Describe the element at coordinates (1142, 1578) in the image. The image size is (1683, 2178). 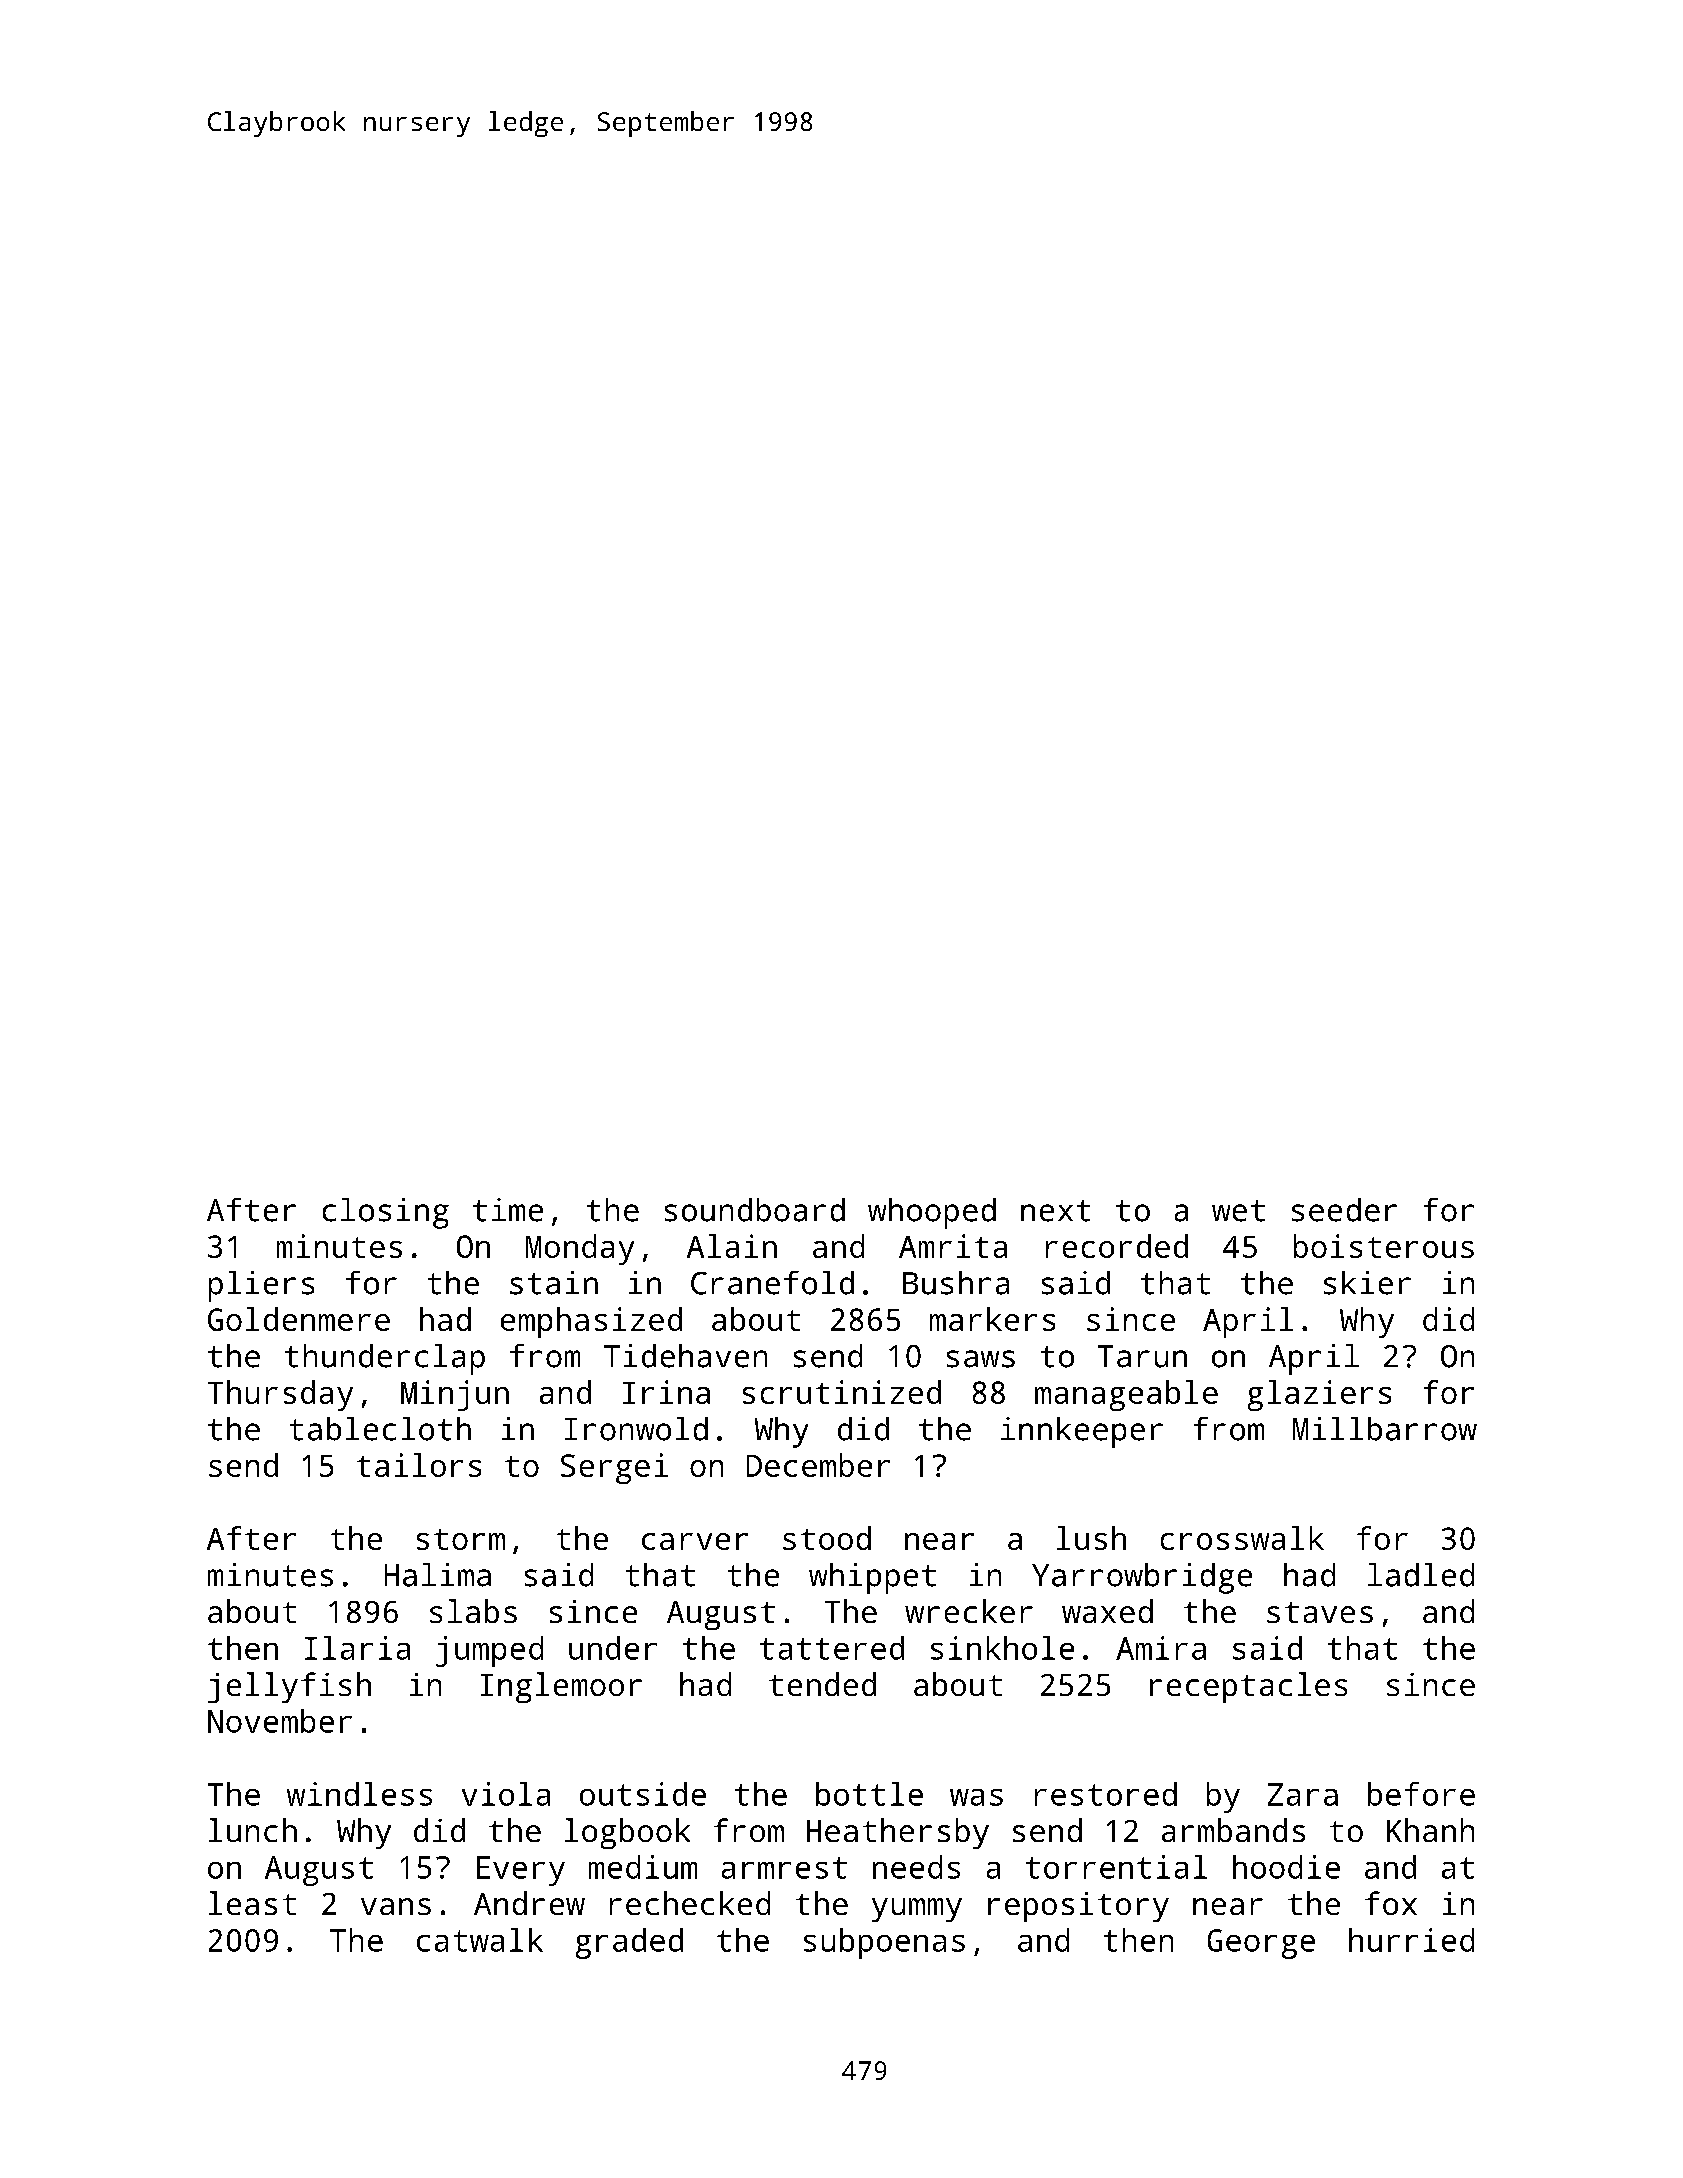
I see `Yarrowbridge` at that location.
